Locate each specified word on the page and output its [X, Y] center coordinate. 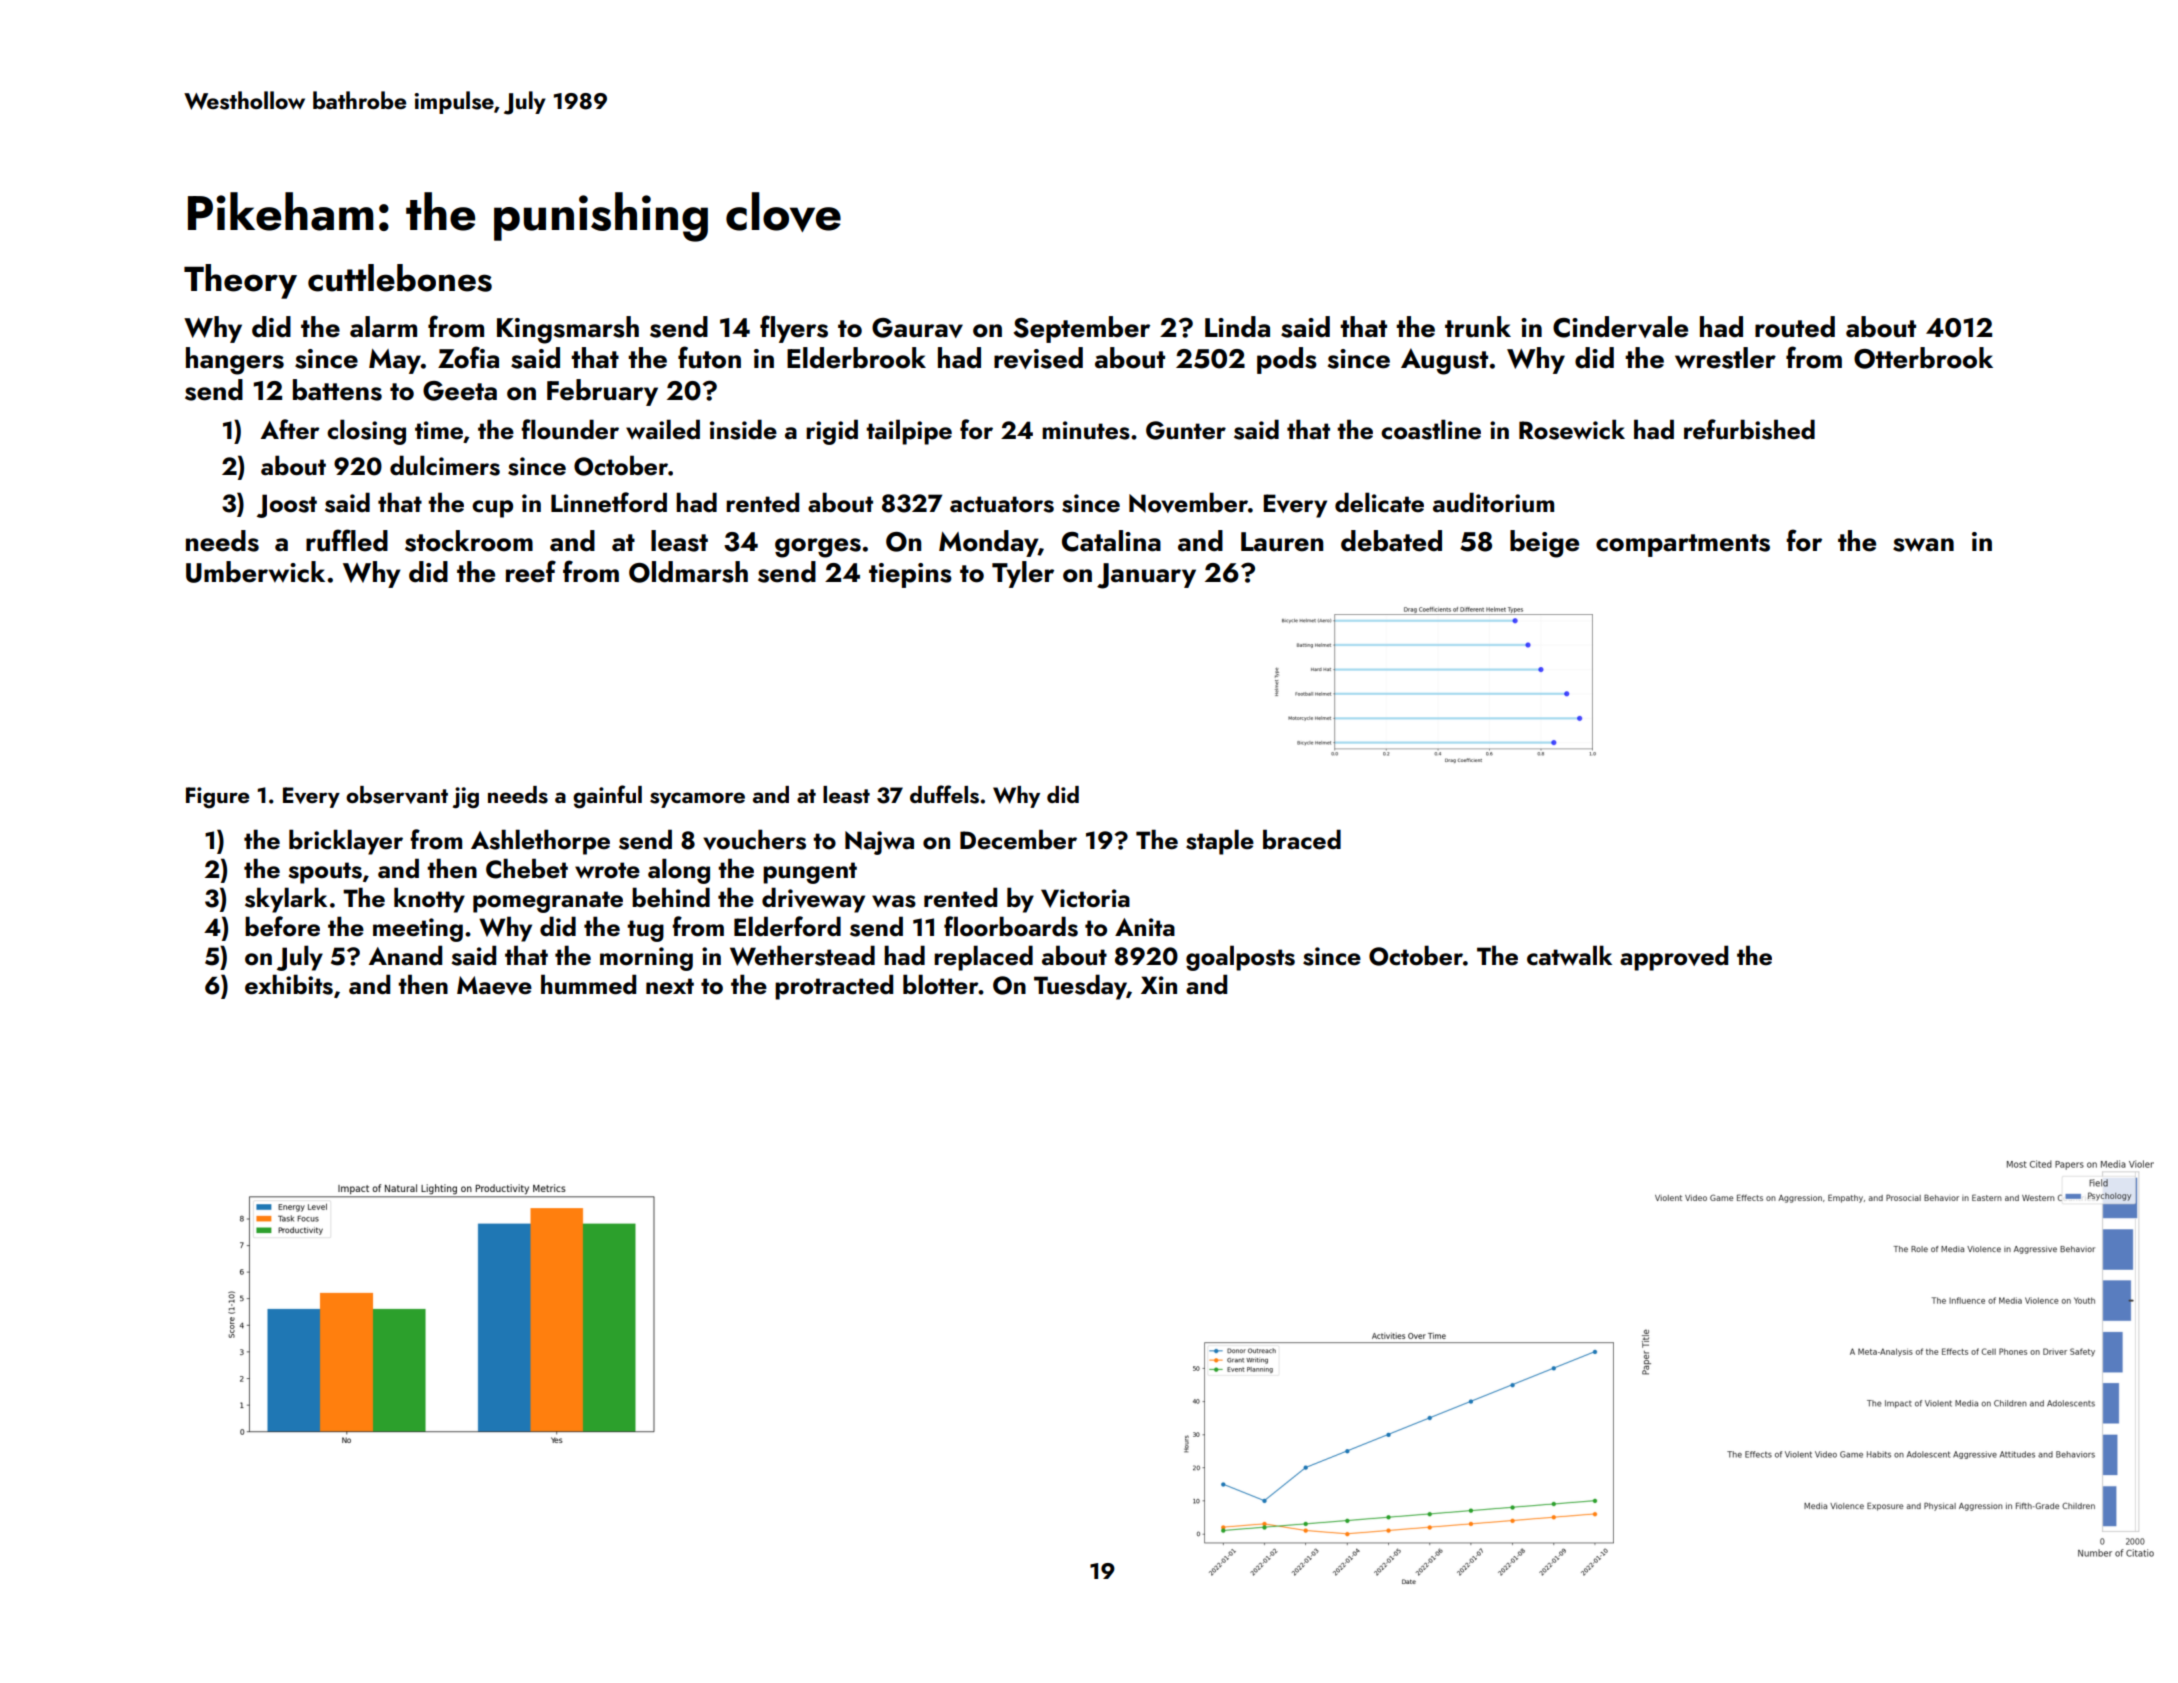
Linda [1237, 327]
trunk [1478, 327]
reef [531, 571]
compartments [1683, 545]
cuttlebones [400, 278]
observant [397, 795]
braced [1302, 839]
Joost [287, 506]
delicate [1379, 502]
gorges [818, 548]
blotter [941, 984]
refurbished [1749, 429]
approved [1674, 958]
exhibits [289, 984]
